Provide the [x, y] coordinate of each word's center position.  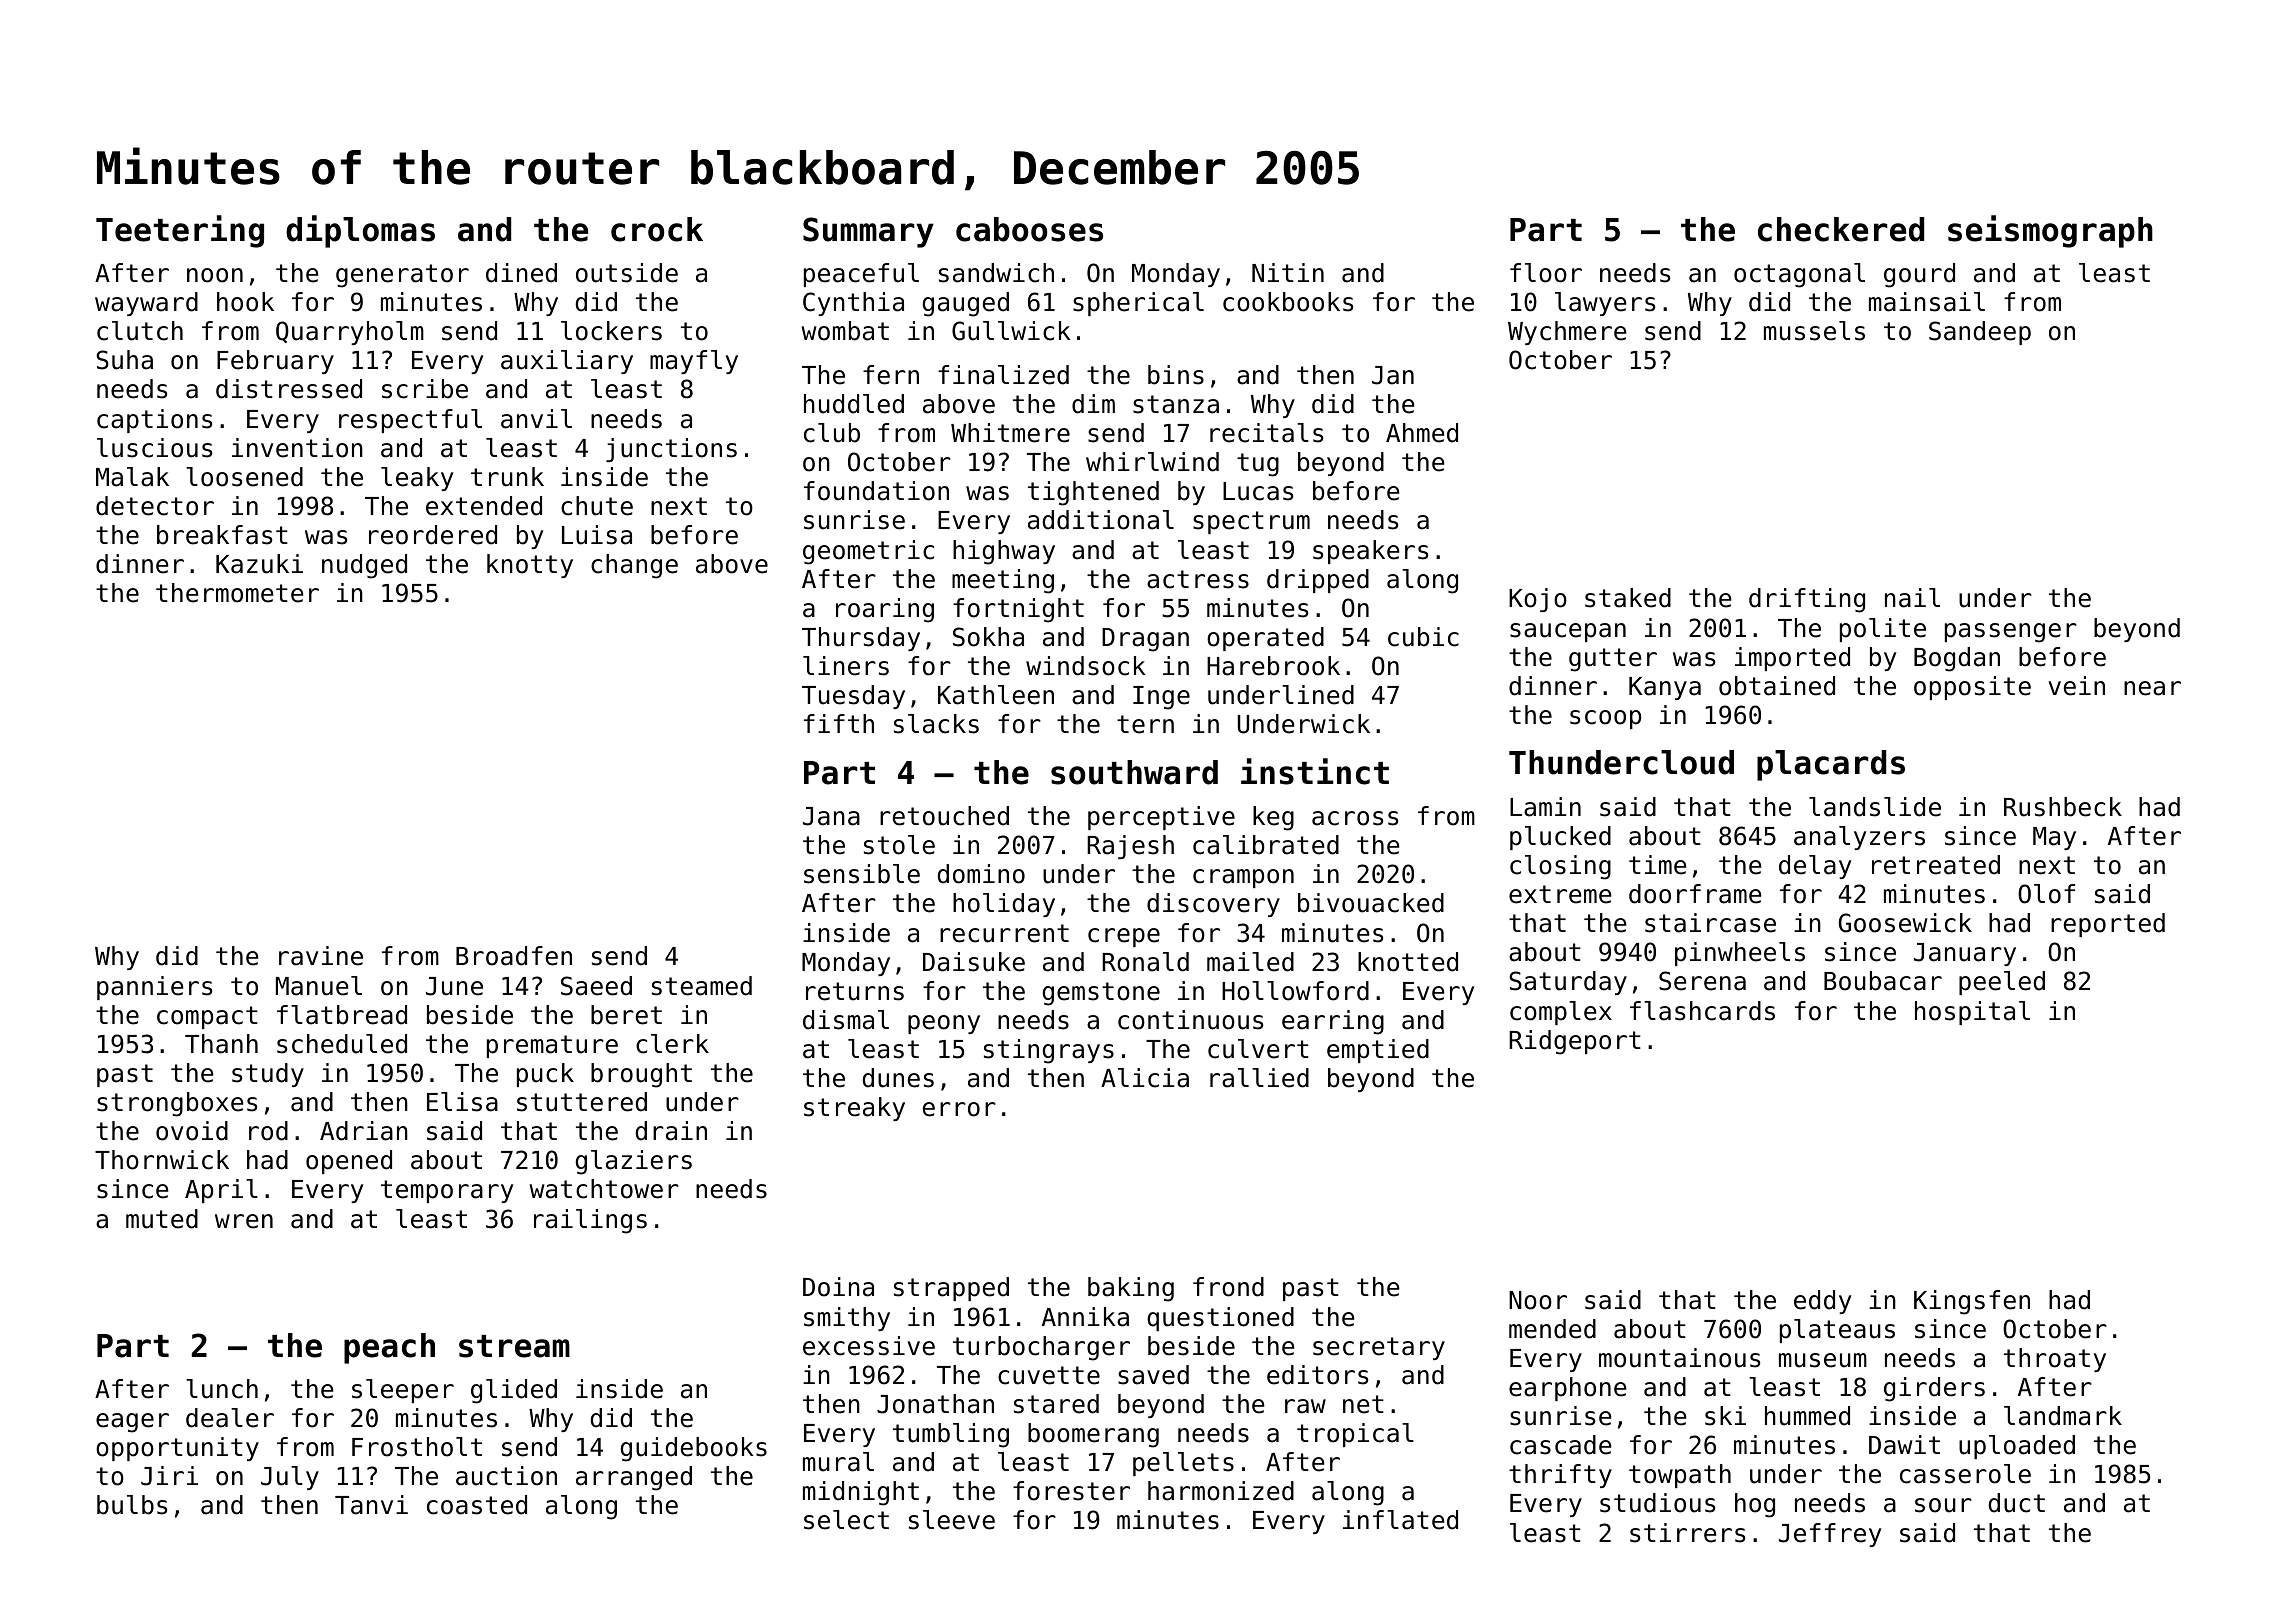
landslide [1875, 807]
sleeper [403, 1391]
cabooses [1029, 229]
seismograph [2050, 231]
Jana [831, 816]
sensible [862, 874]
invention [297, 448]
